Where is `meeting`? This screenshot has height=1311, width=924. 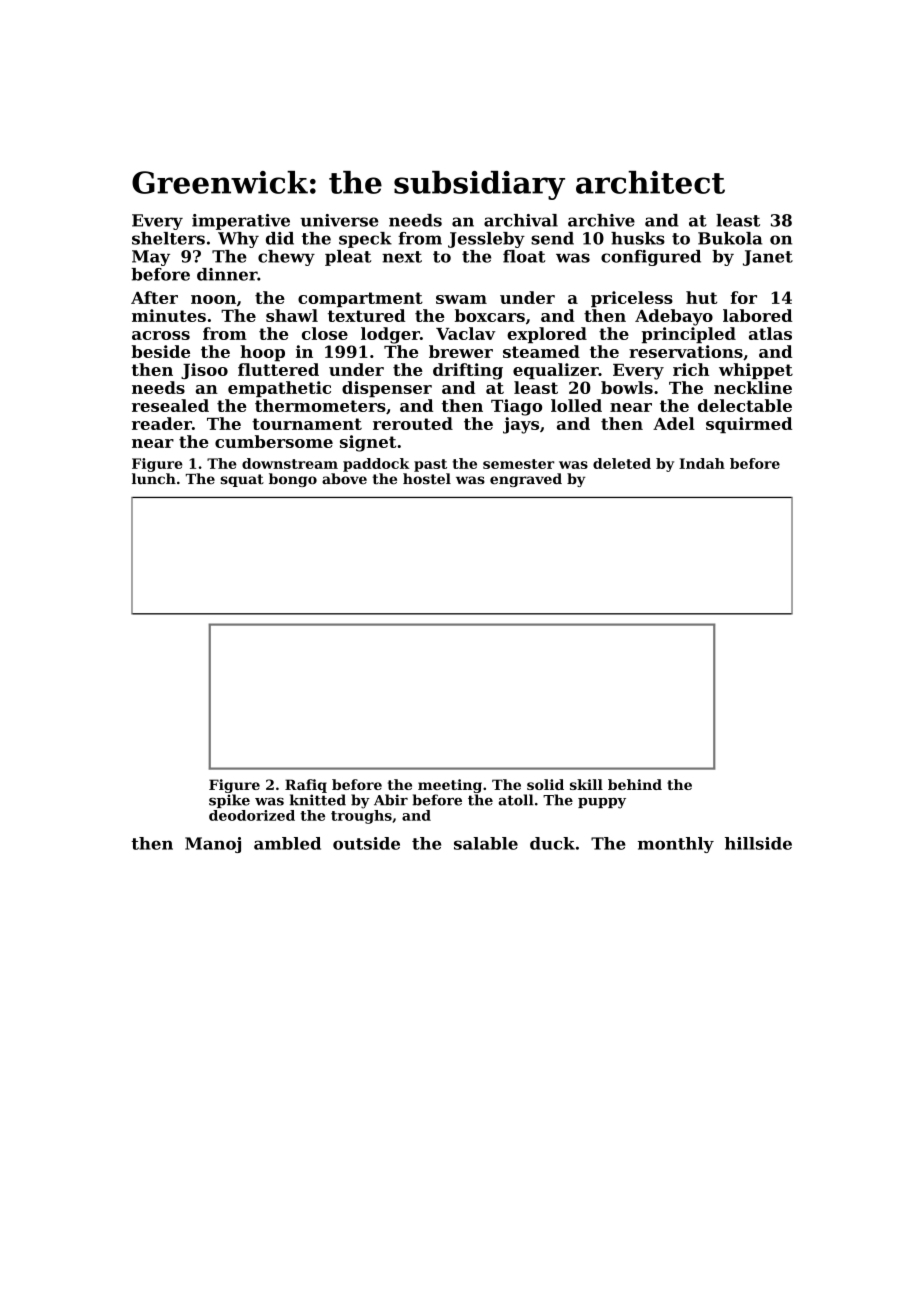
meeting is located at coordinates (450, 786).
